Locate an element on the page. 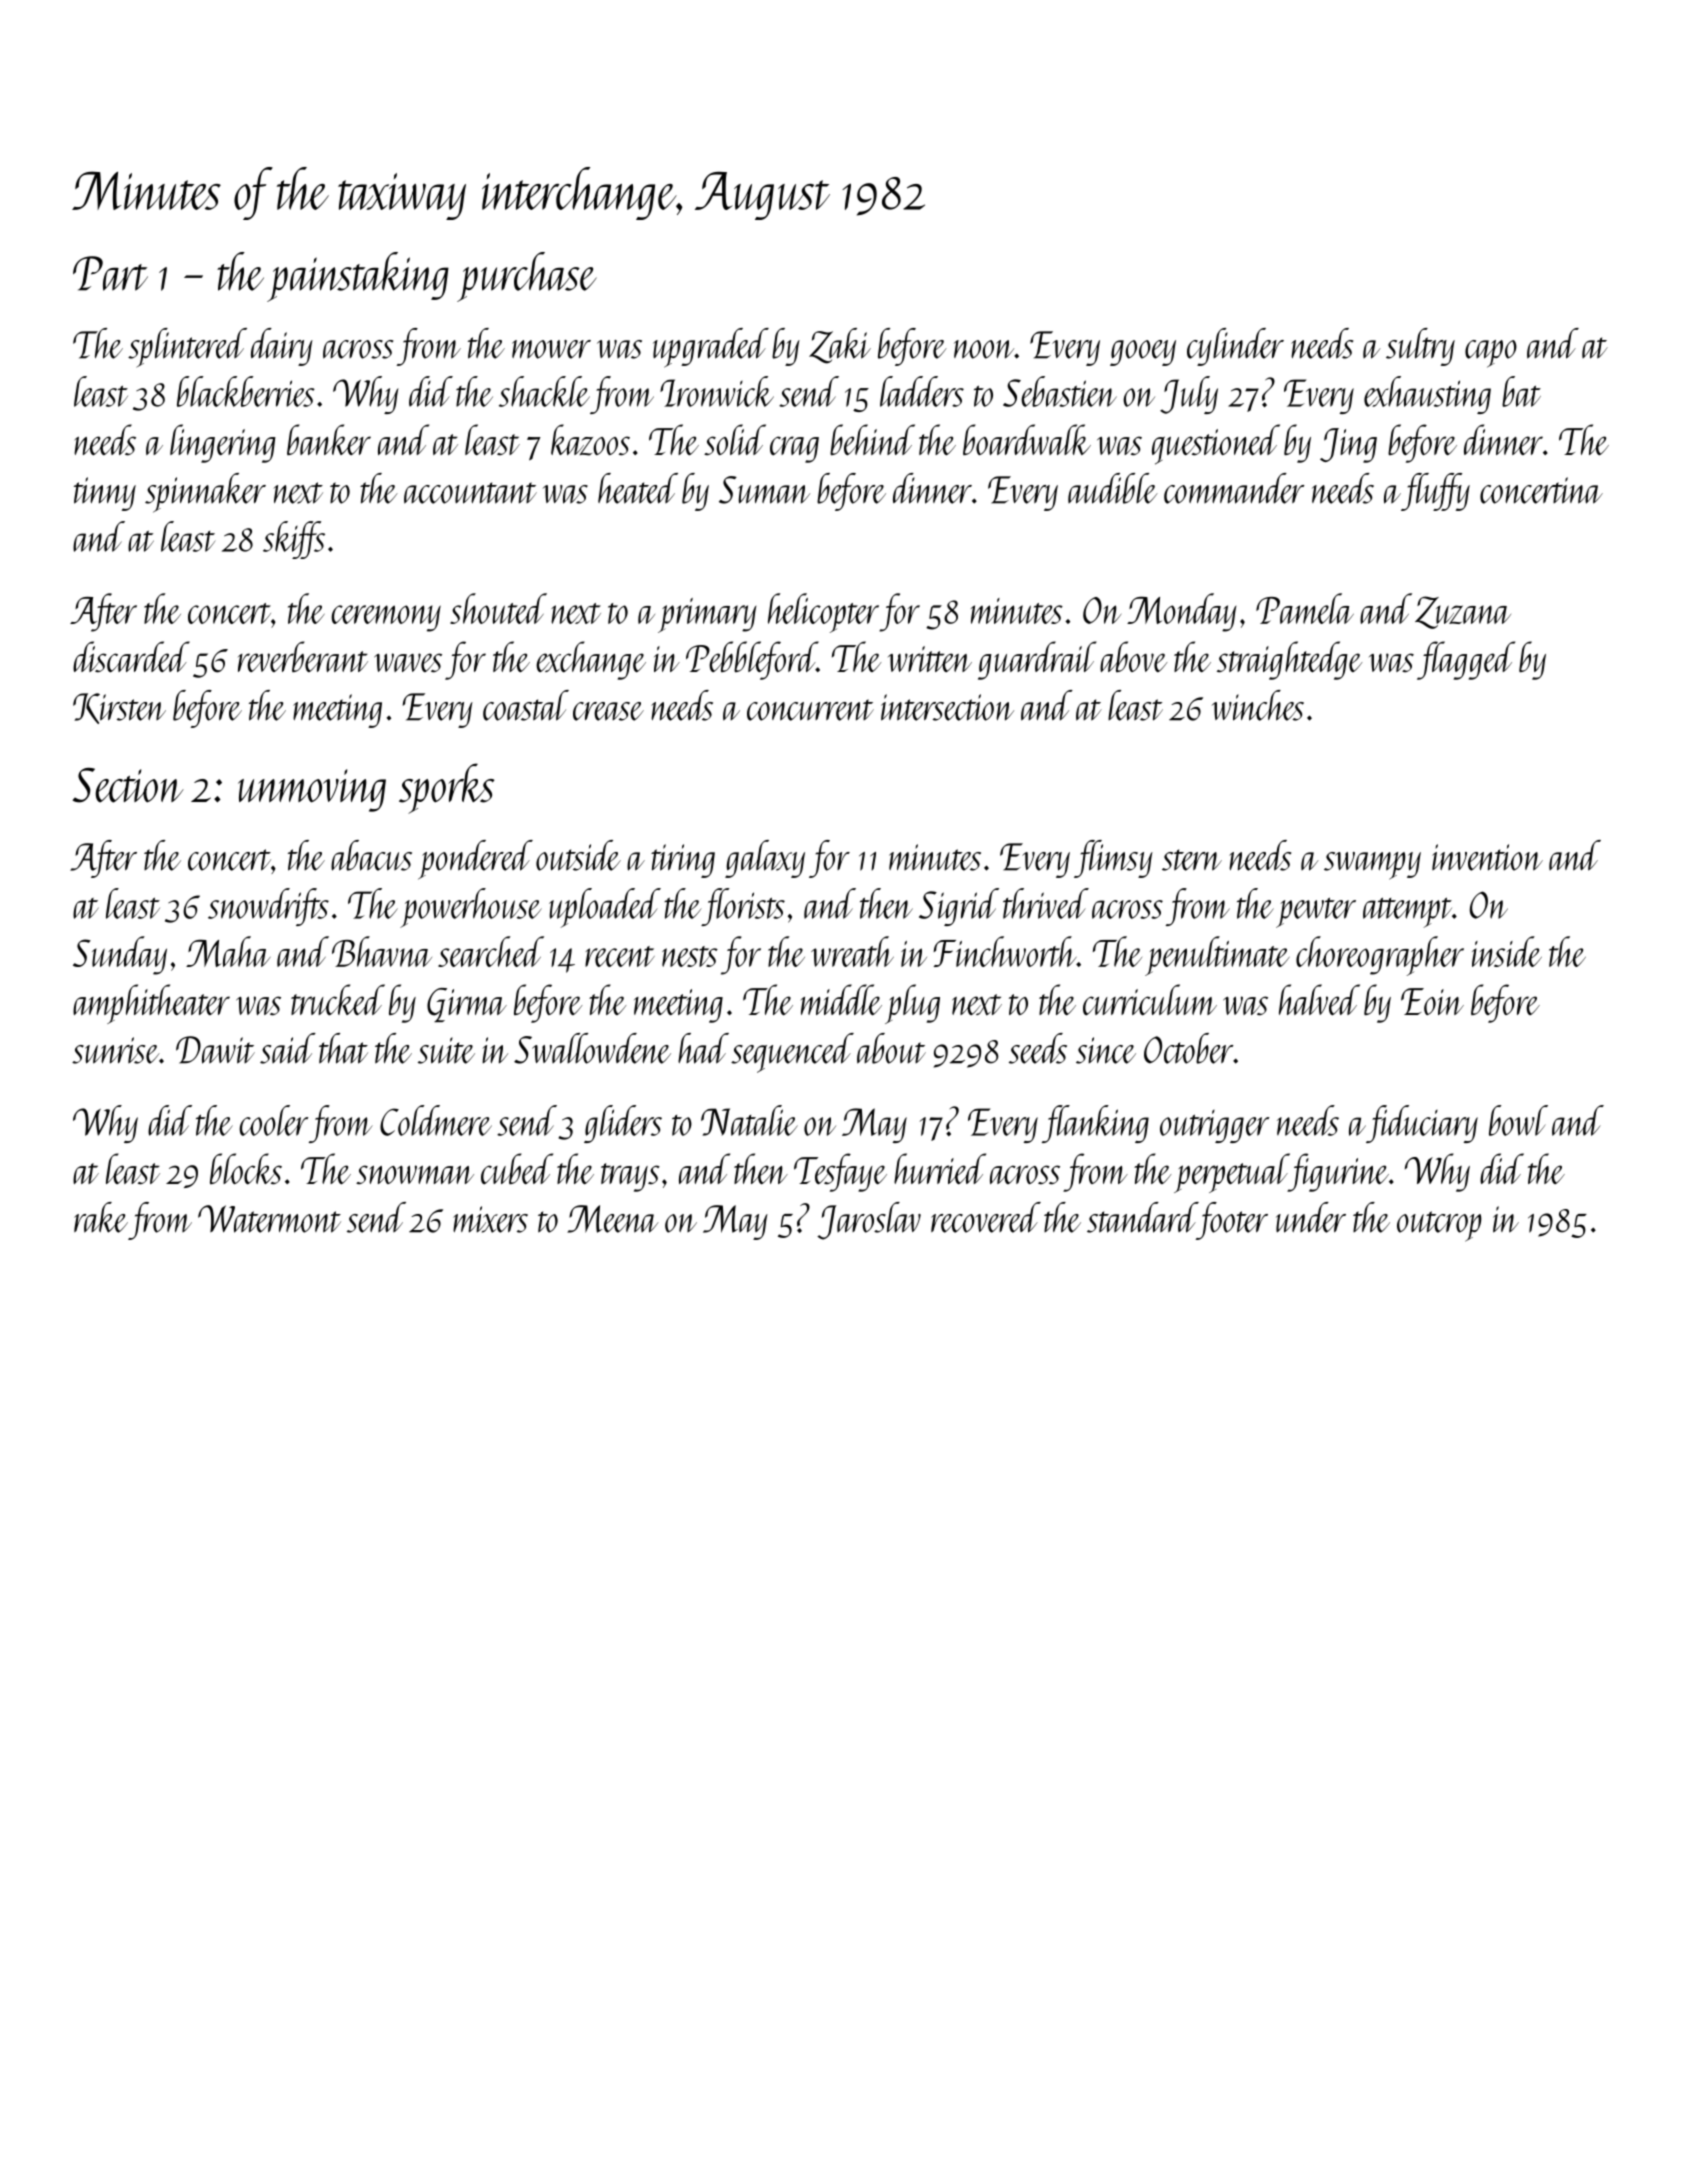 The image size is (1683, 2178). Zaki is located at coordinates (840, 346).
